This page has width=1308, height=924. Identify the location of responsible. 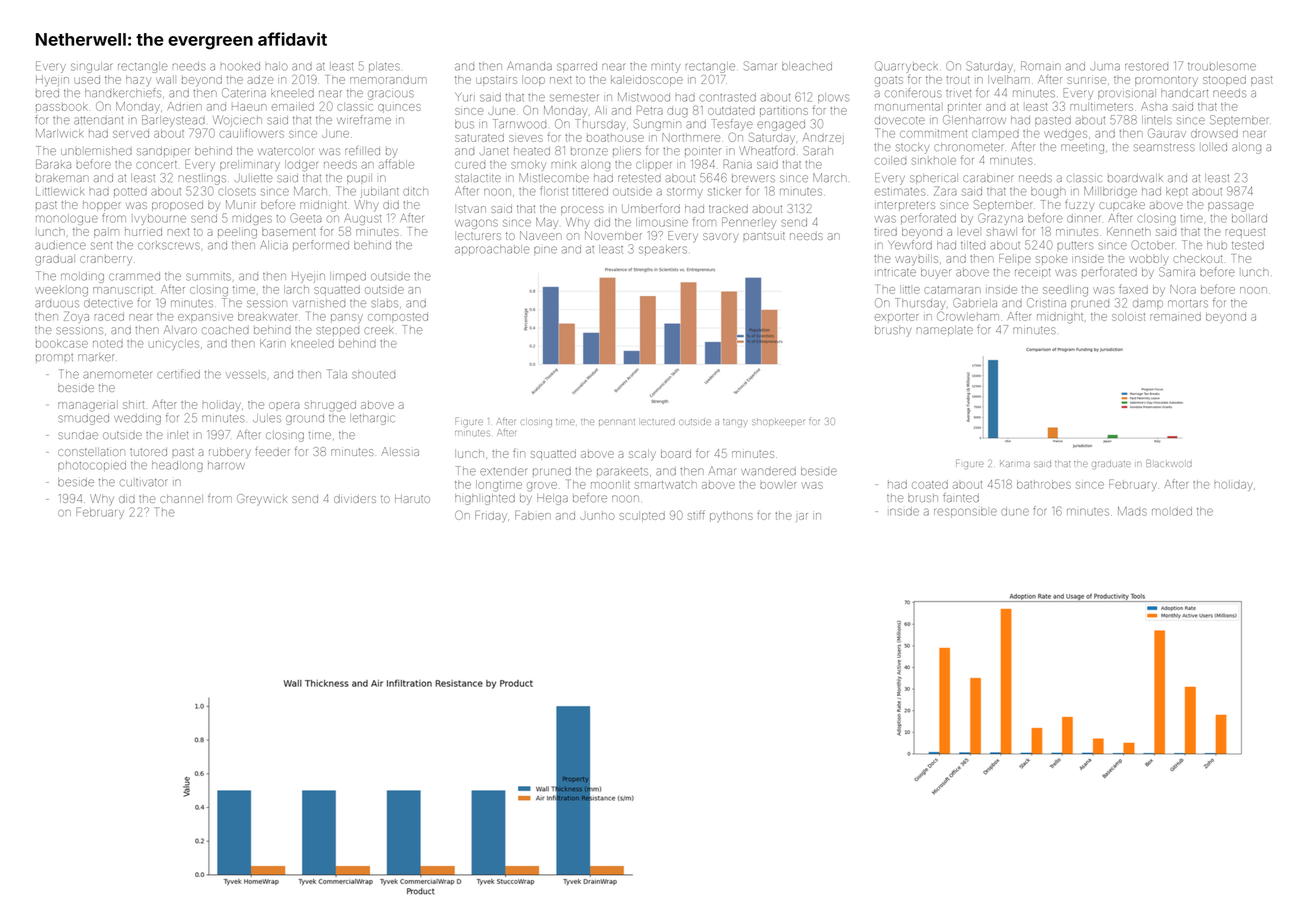
(965, 512).
